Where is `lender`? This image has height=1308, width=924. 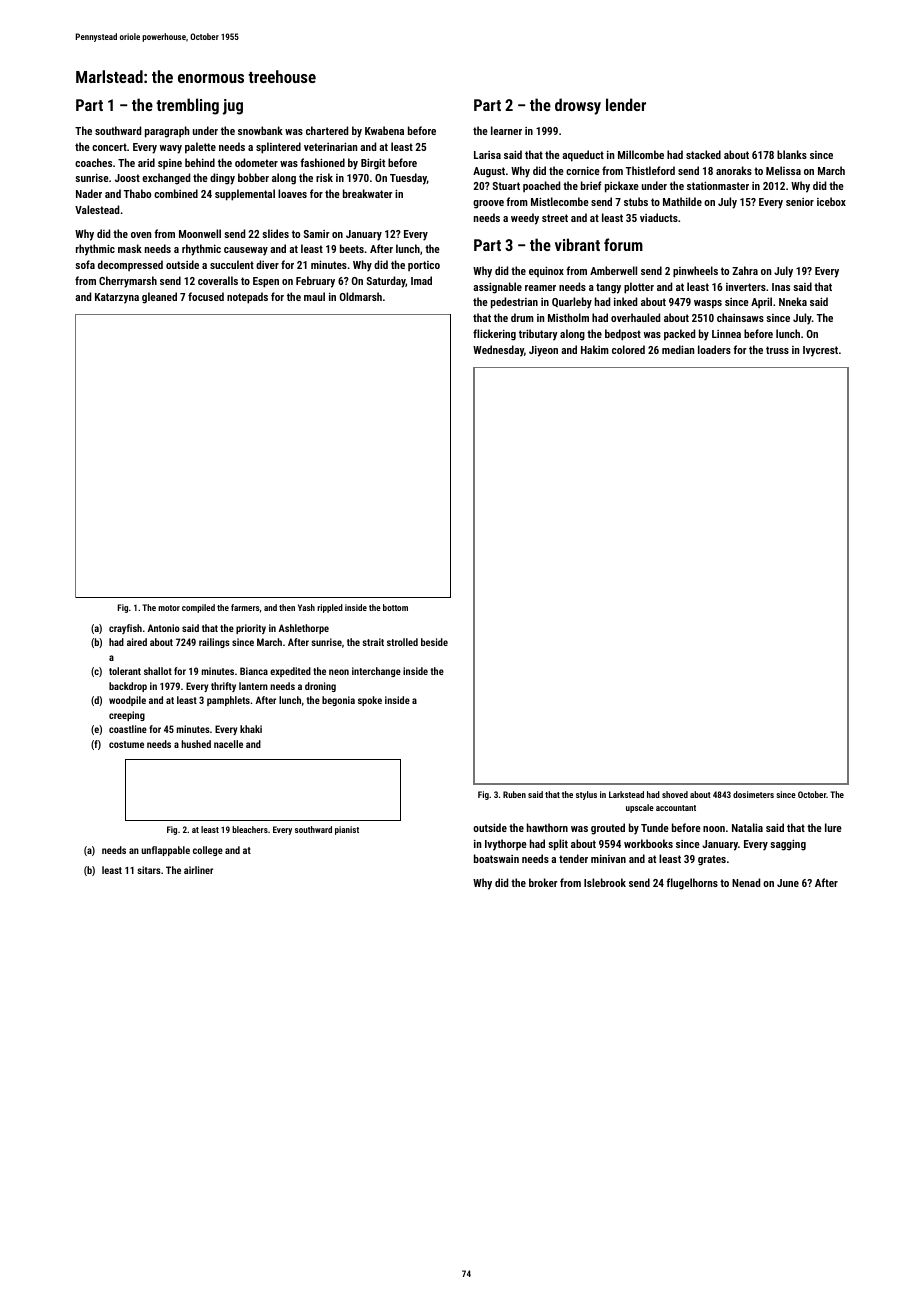
lender is located at coordinates (626, 104).
